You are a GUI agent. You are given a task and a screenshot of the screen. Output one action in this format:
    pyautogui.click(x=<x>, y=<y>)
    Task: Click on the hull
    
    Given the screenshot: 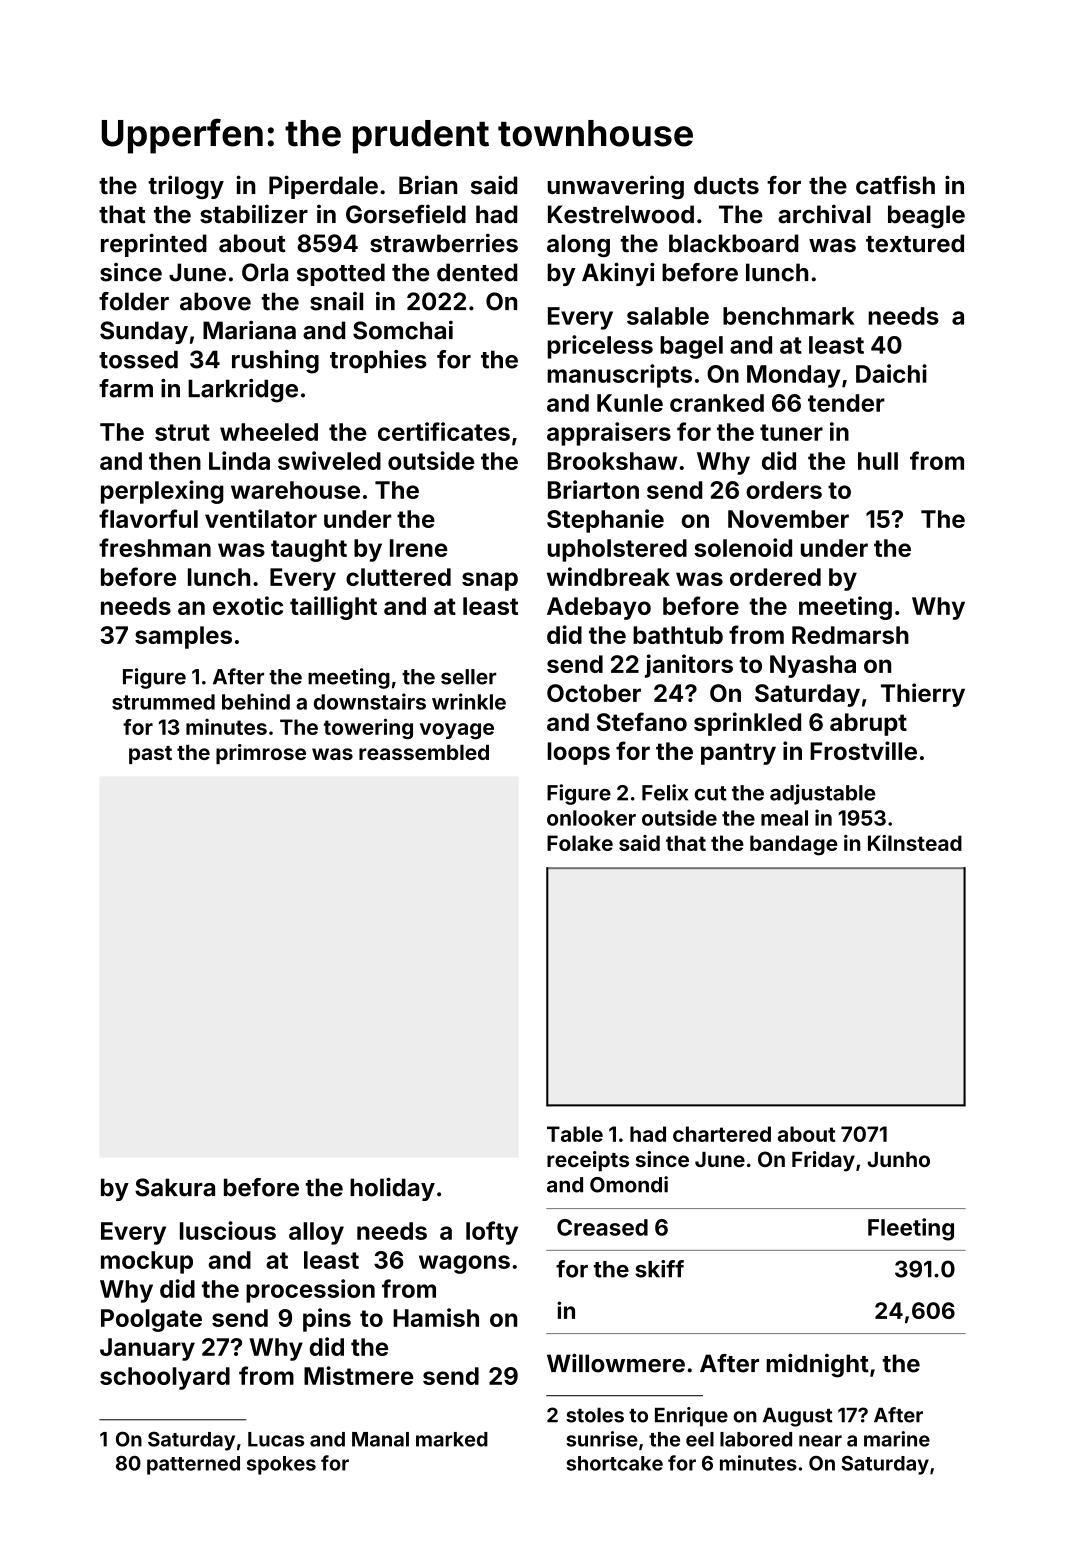 What is the action you would take?
    pyautogui.click(x=878, y=461)
